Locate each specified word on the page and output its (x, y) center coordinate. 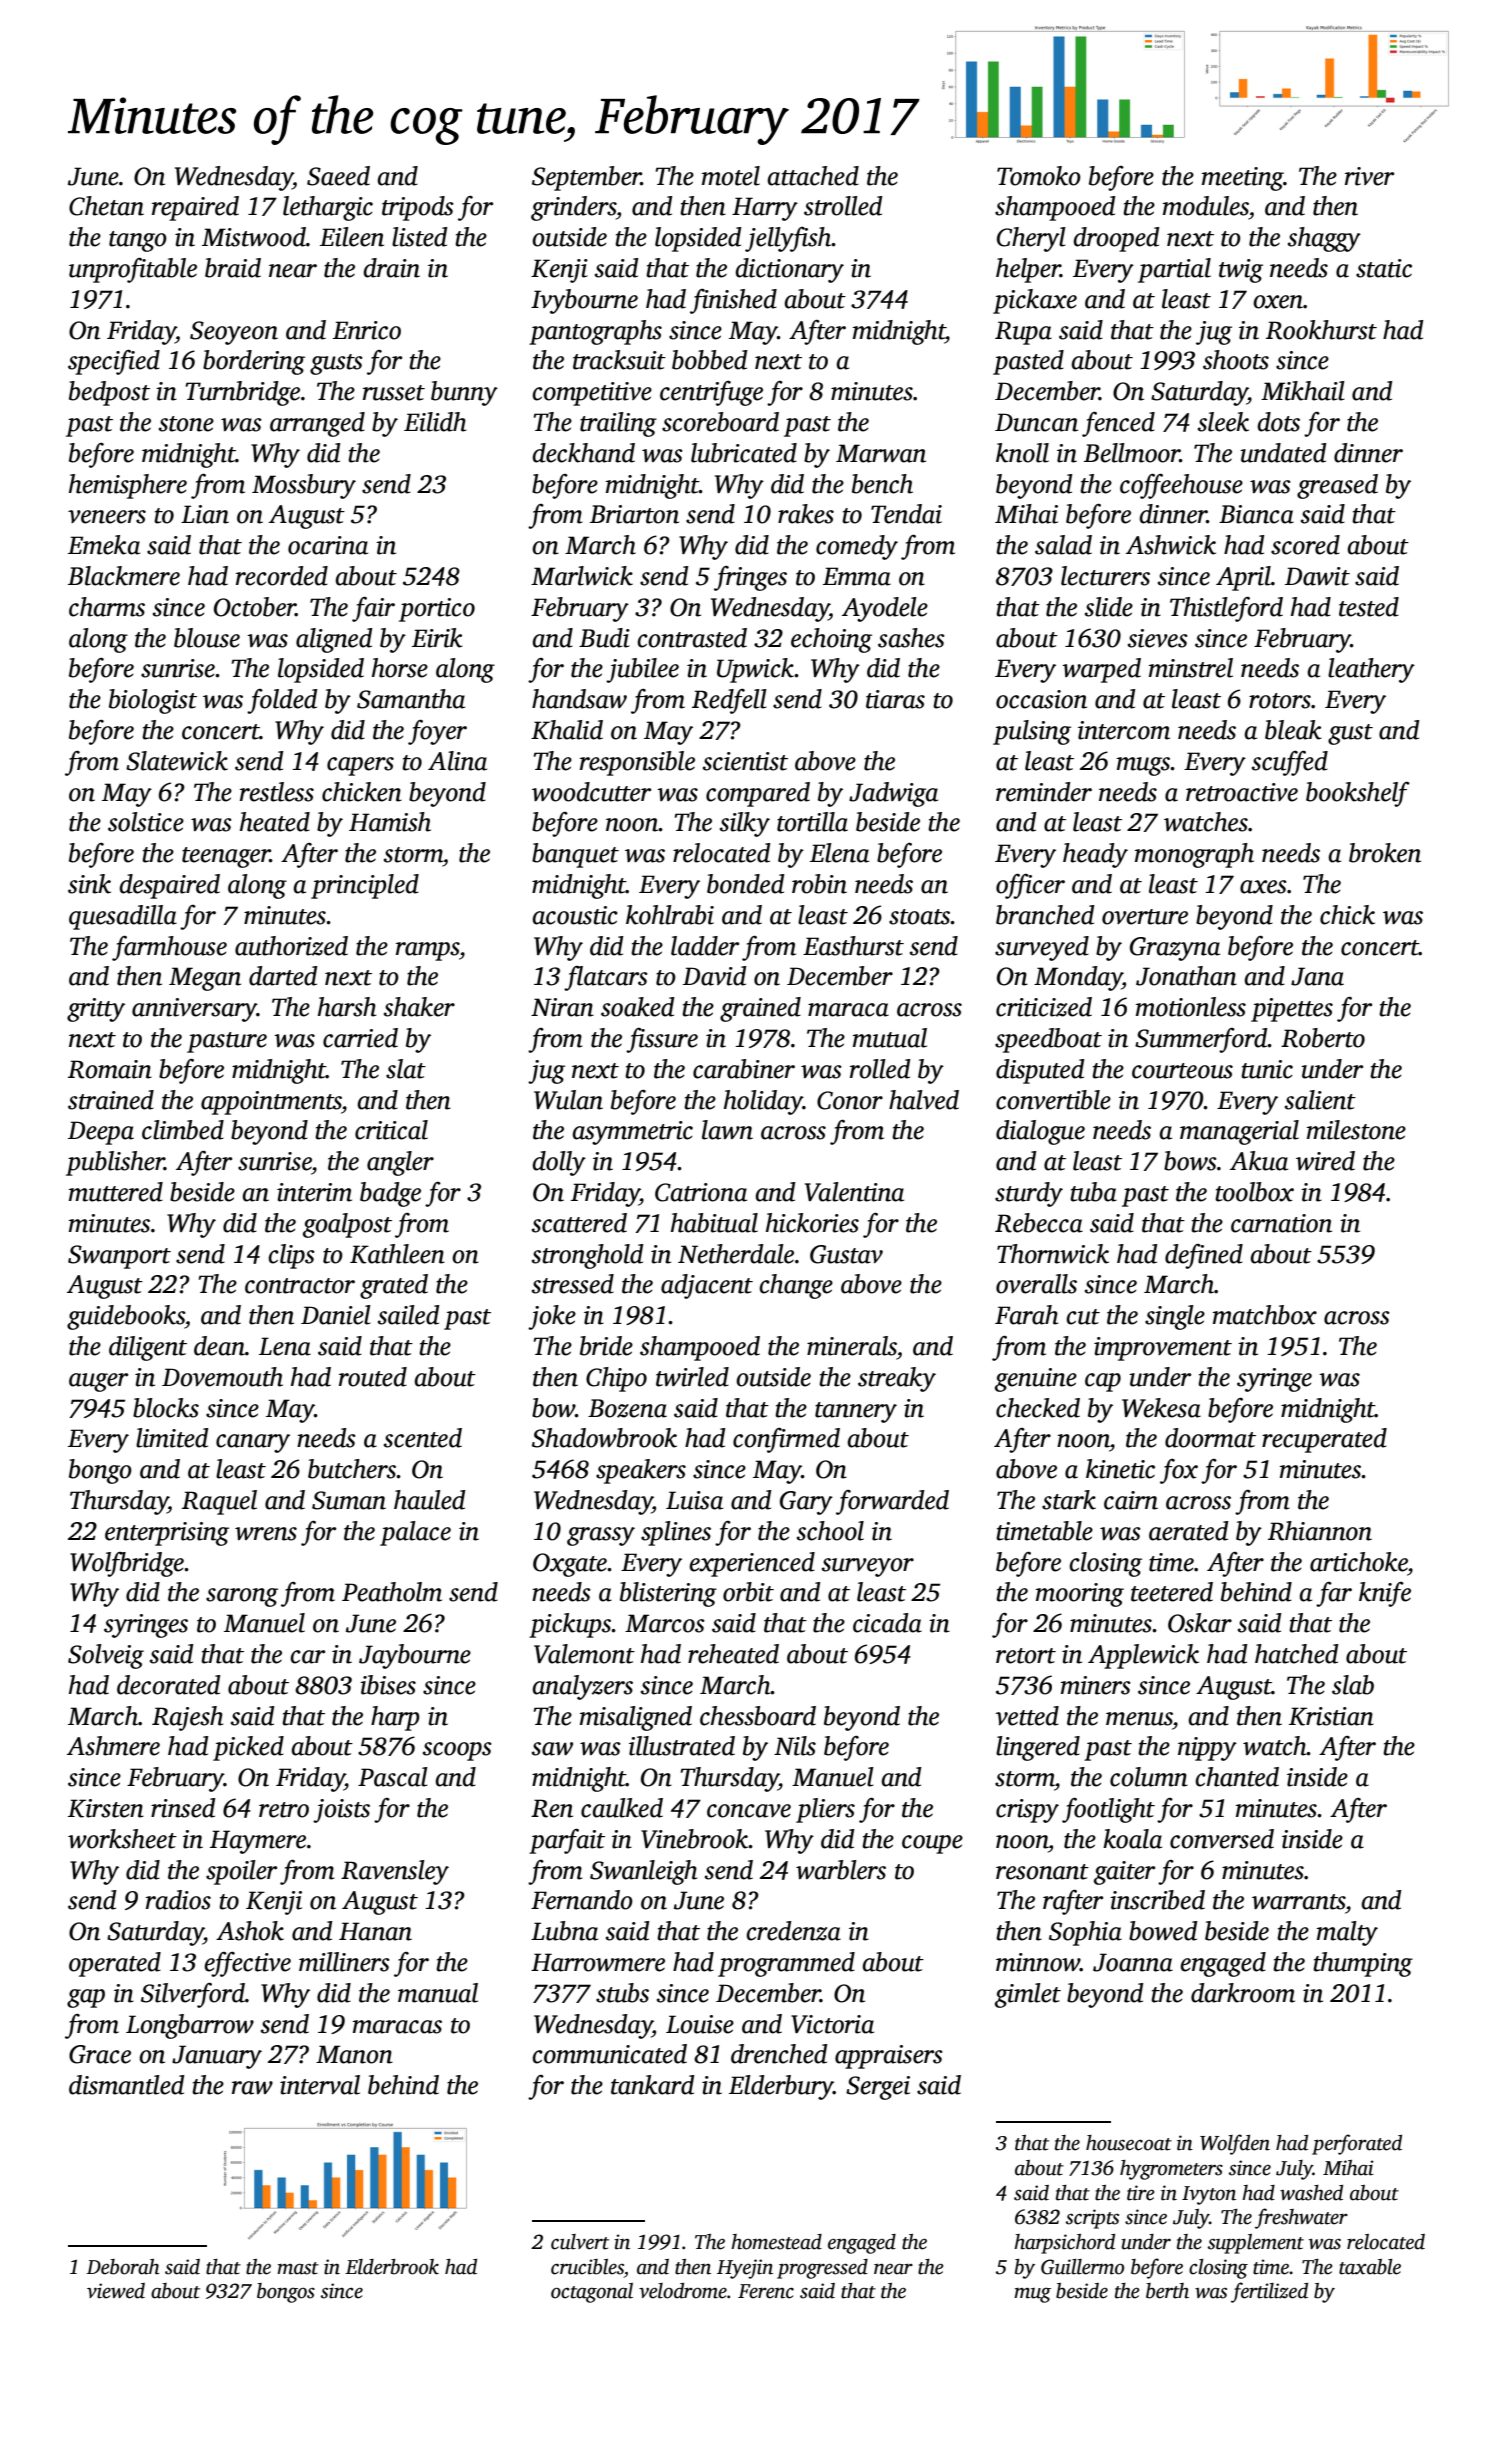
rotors (1280, 701)
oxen (1278, 302)
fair (373, 609)
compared (758, 794)
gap (86, 1998)
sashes (911, 638)
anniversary (194, 1010)
